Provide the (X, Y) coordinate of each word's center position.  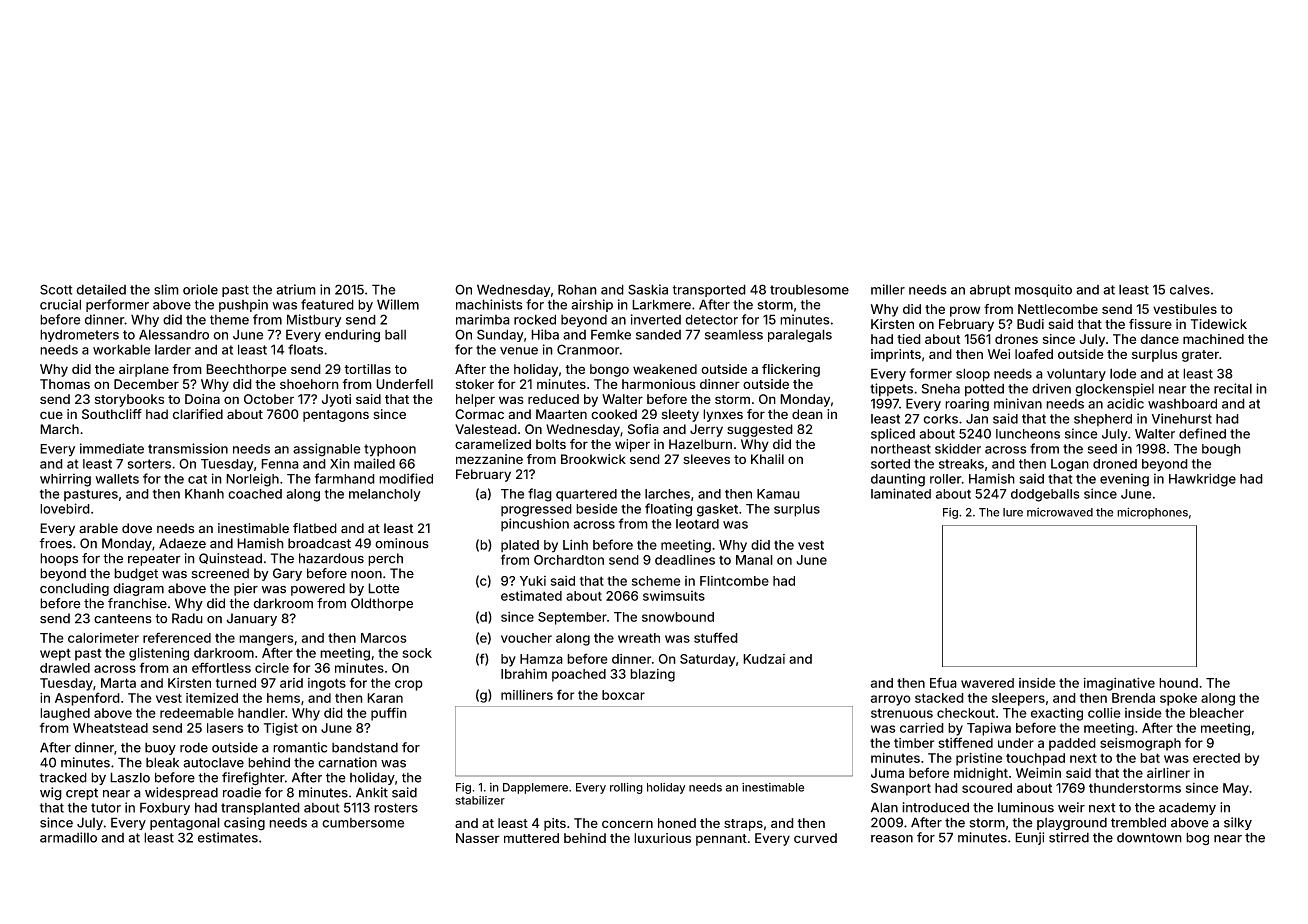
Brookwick (593, 459)
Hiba (545, 334)
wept (55, 654)
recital (1233, 388)
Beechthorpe (246, 370)
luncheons (1028, 434)
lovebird (65, 508)
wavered (987, 683)
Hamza (541, 659)
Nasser (478, 838)
